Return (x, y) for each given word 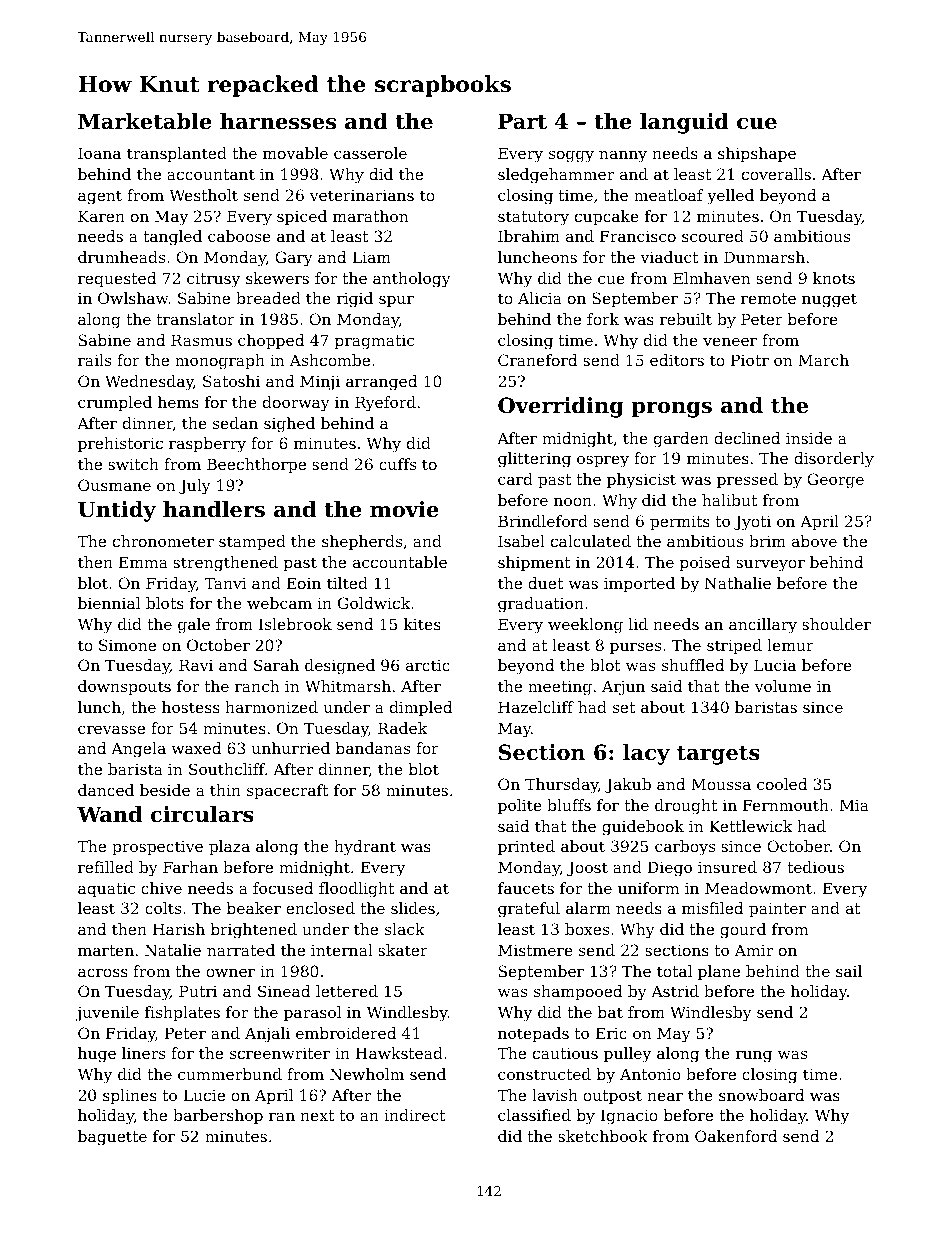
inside (809, 438)
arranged (381, 383)
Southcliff (227, 769)
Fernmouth (786, 805)
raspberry (207, 445)
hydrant (365, 848)
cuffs (397, 464)
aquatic (106, 889)
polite (520, 806)
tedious (815, 867)
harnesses (278, 121)
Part (522, 121)
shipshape (757, 154)
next (317, 1115)
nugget (829, 300)
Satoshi (231, 381)
